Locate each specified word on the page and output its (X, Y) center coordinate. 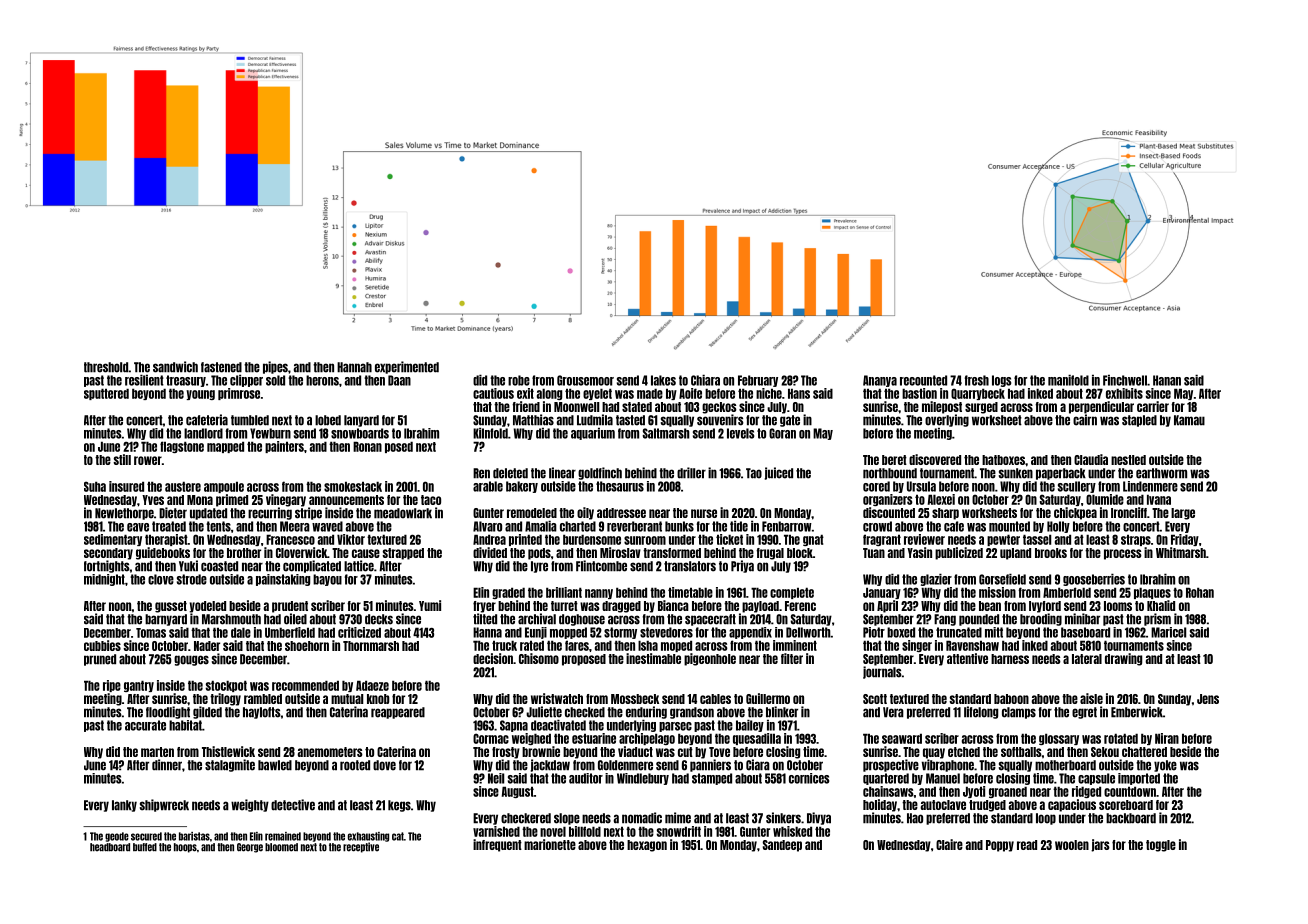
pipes (275, 367)
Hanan (1167, 380)
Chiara (705, 380)
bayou (327, 580)
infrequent (497, 845)
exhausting (368, 837)
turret (564, 606)
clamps (1019, 713)
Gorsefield (1002, 579)
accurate (145, 725)
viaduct (635, 751)
